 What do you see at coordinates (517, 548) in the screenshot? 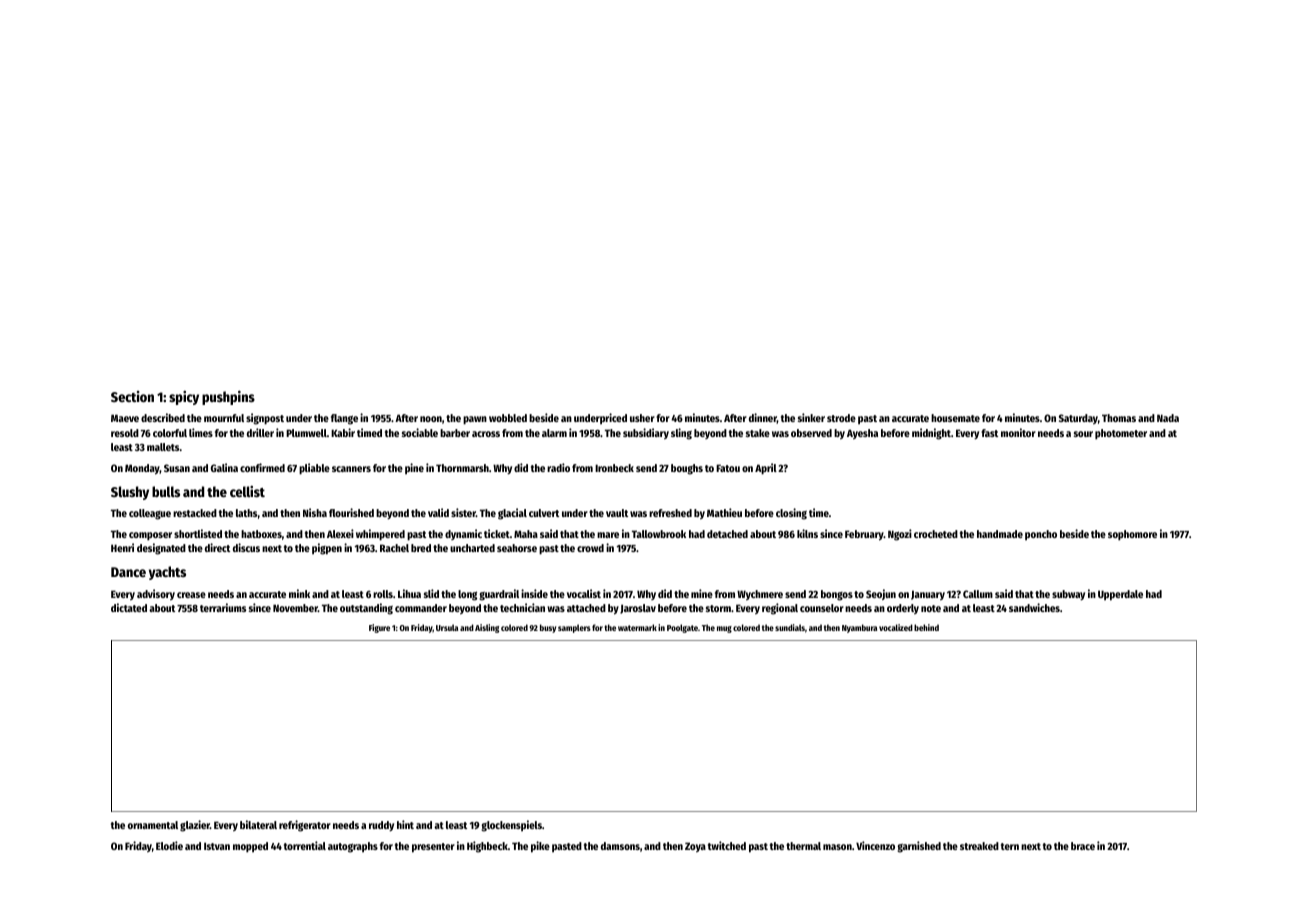
I see `seahorse` at bounding box center [517, 548].
